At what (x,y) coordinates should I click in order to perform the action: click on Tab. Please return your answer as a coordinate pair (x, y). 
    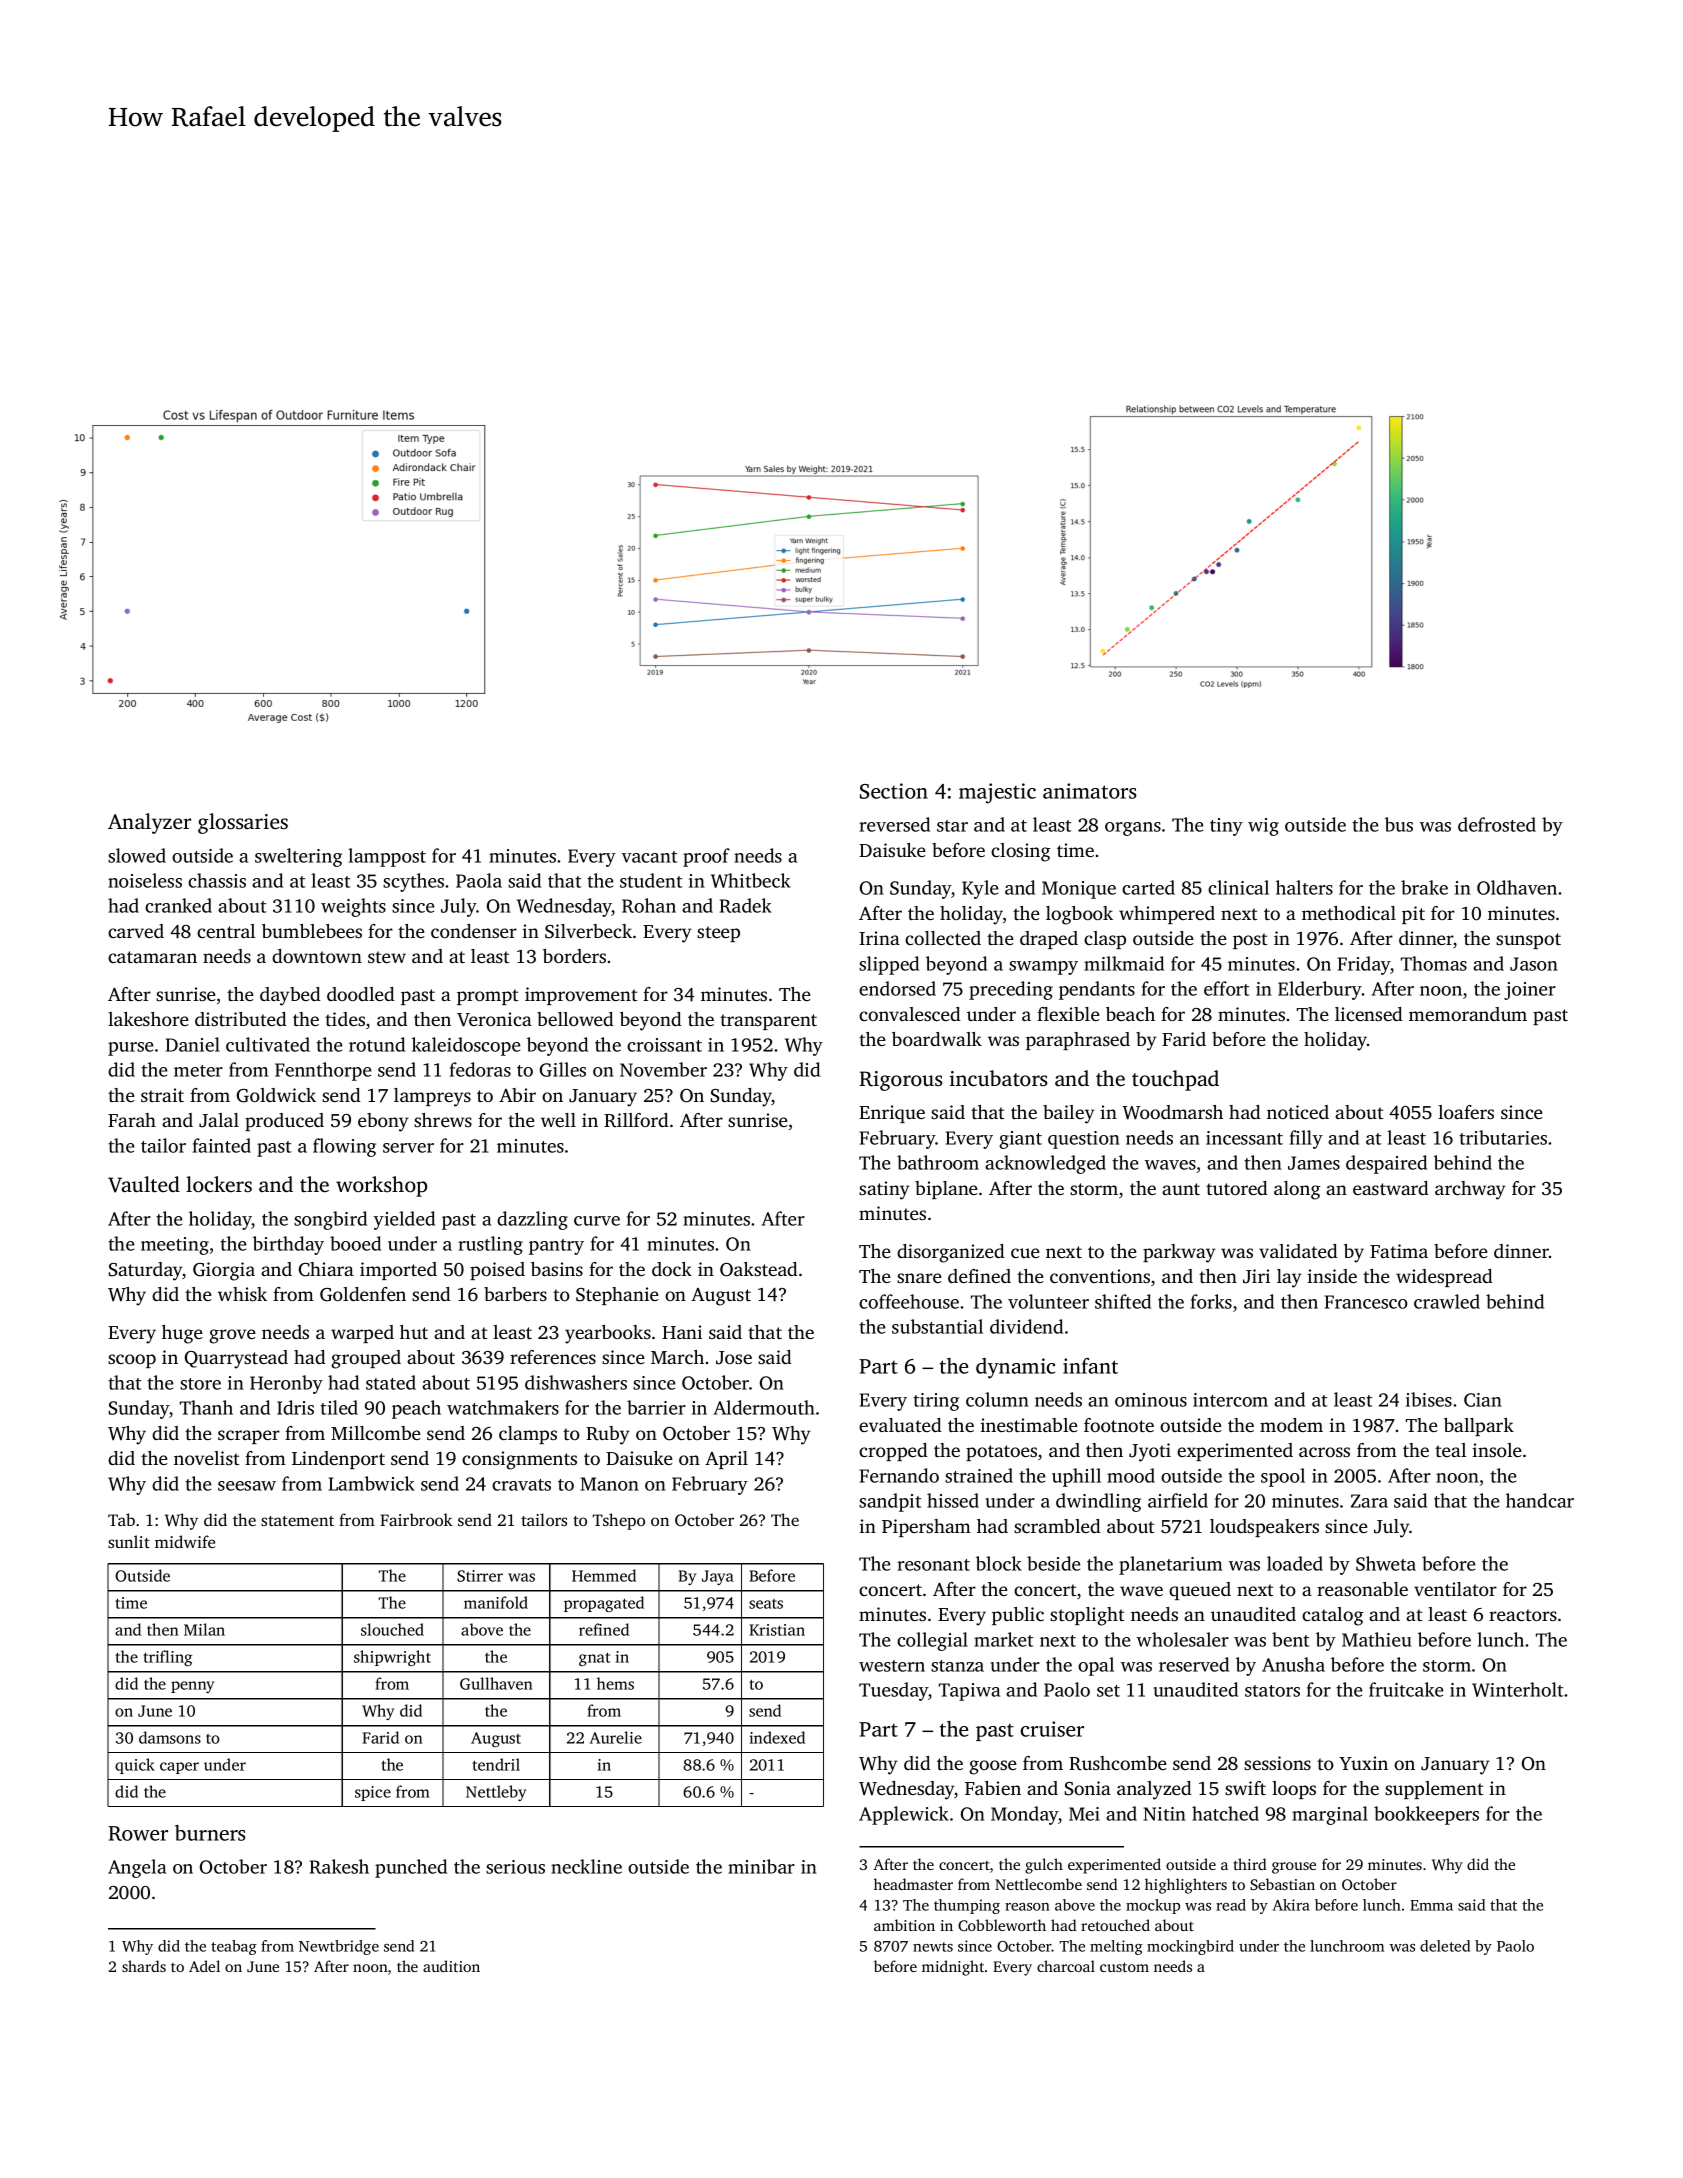
    Looking at the image, I should click on (121, 1519).
